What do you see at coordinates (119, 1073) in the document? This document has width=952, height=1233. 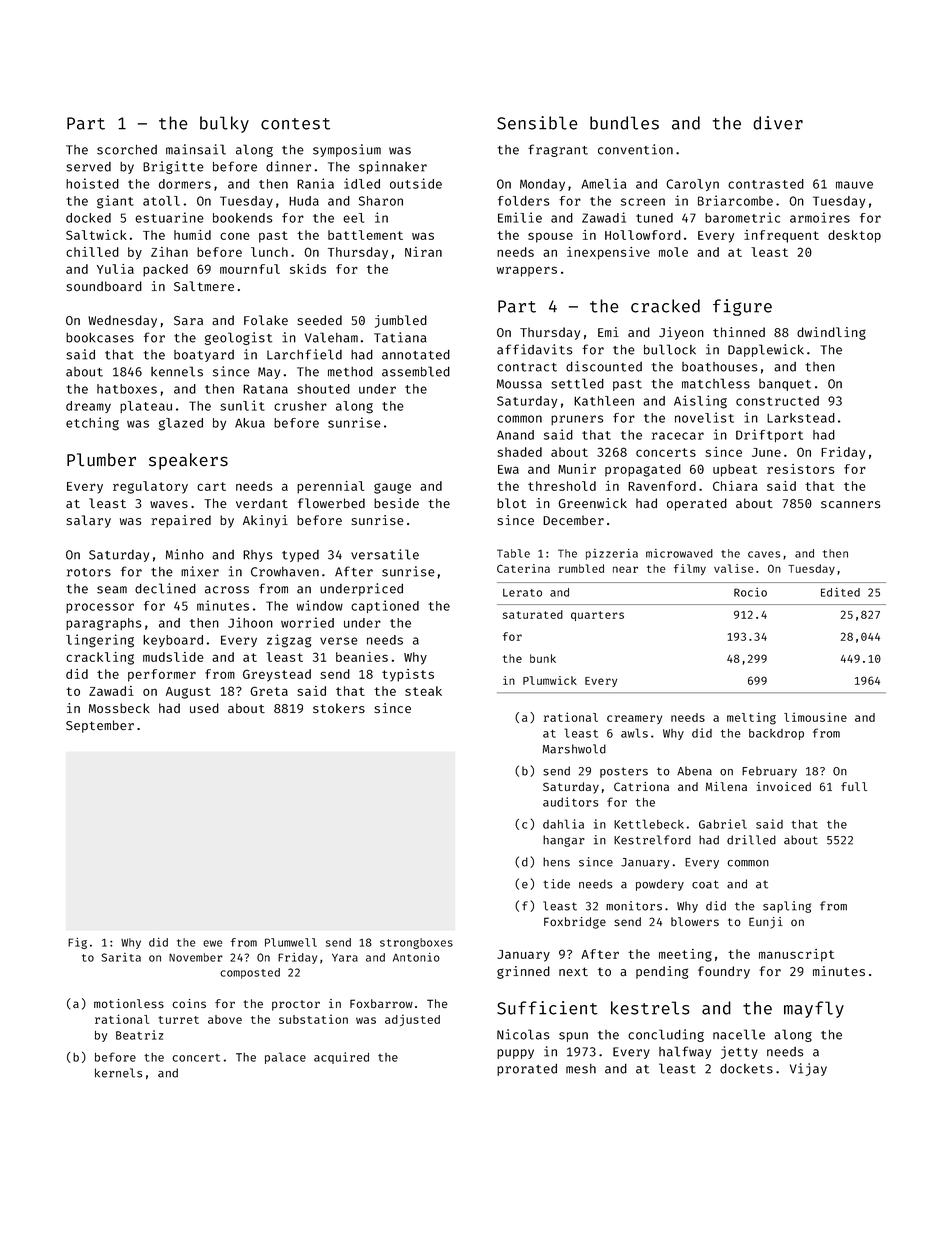 I see `kernels` at bounding box center [119, 1073].
